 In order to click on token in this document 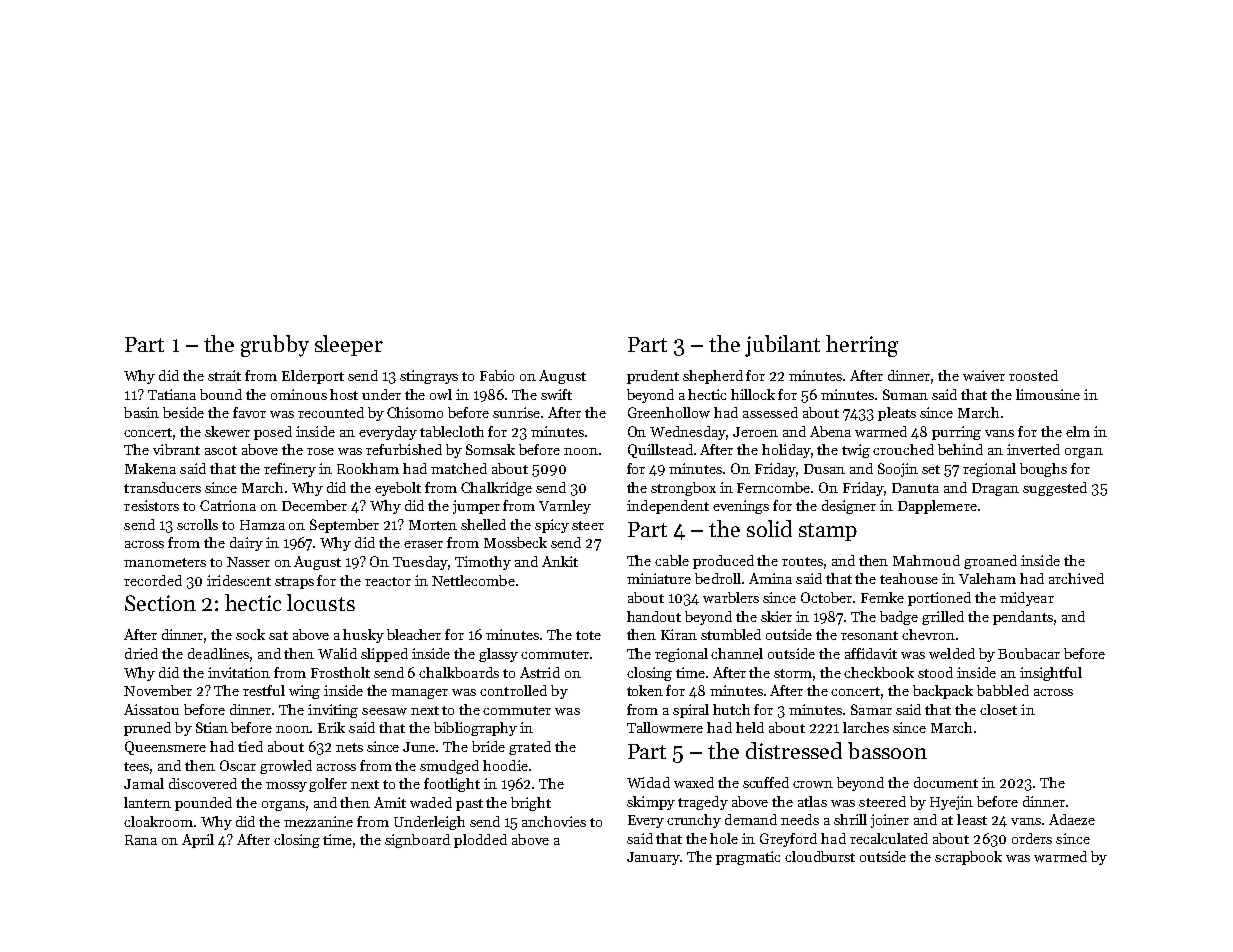, I will do `click(645, 690)`.
